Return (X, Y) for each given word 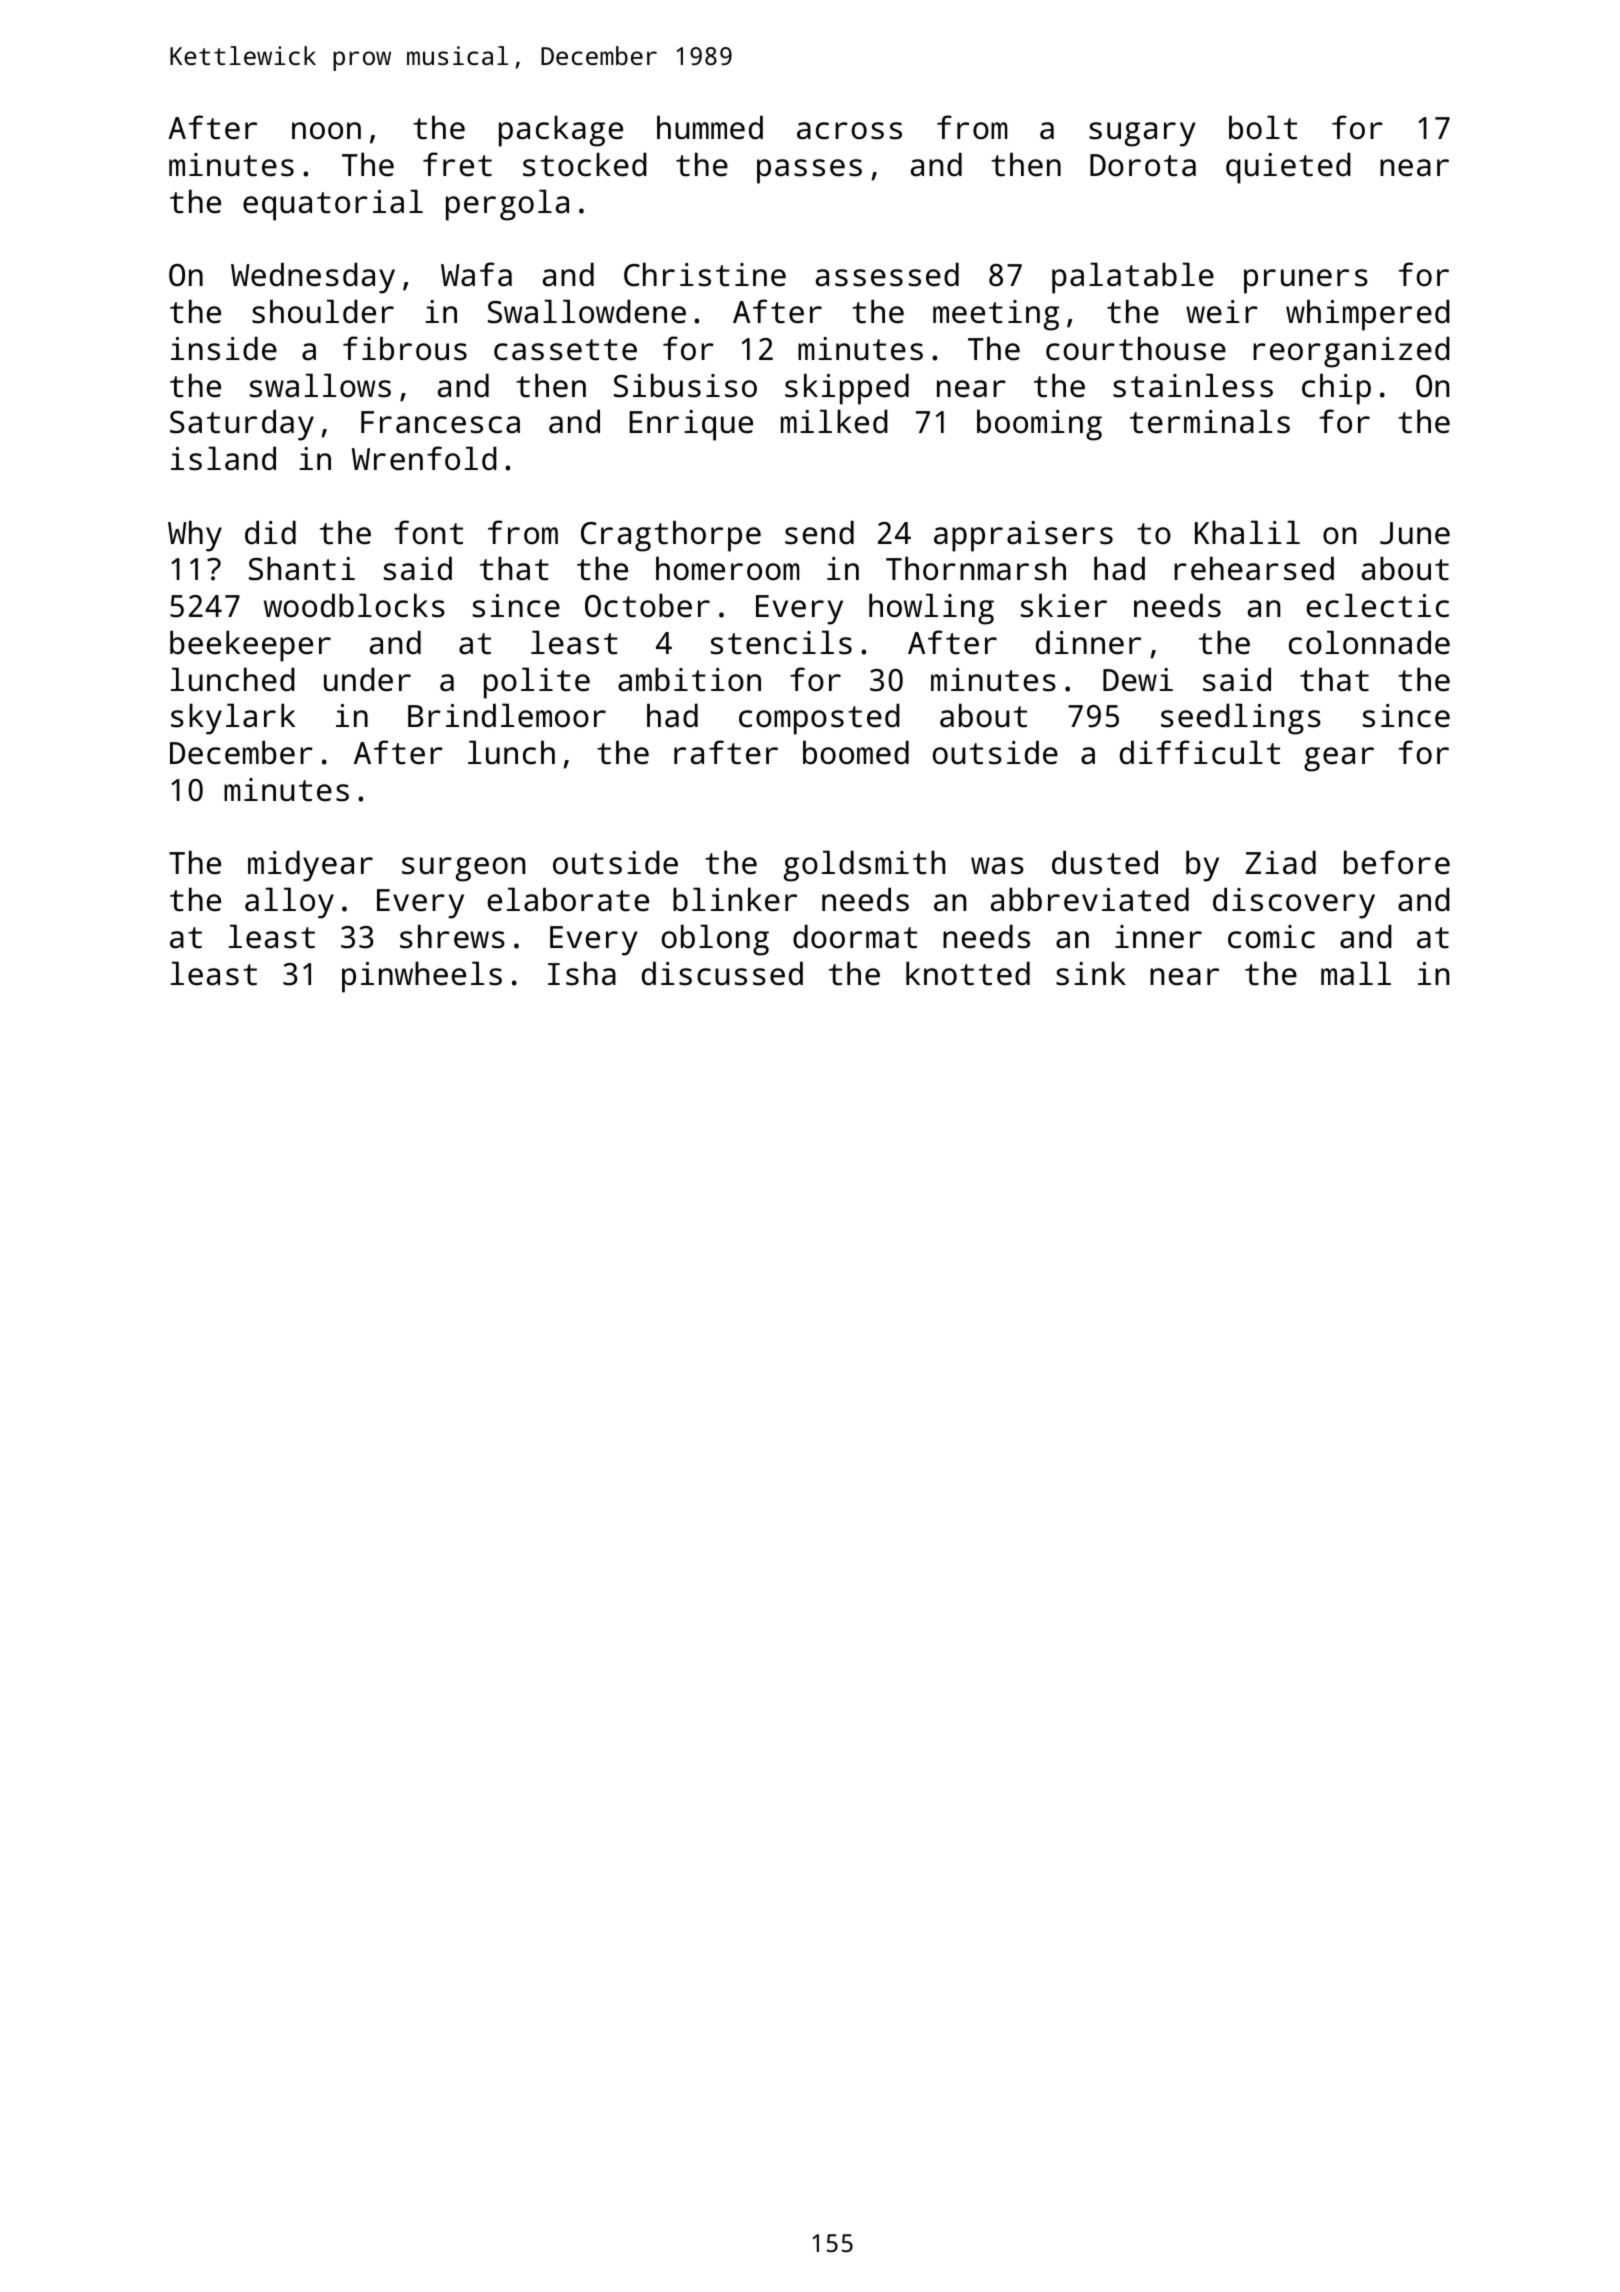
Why (195, 536)
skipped (847, 389)
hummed (710, 127)
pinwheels (422, 977)
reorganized (1351, 352)
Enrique (691, 425)
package (561, 131)
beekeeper (250, 646)
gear (1339, 759)
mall (1356, 973)
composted (819, 719)
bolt (1263, 127)
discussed (722, 973)
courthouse (1136, 348)
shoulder (323, 311)
